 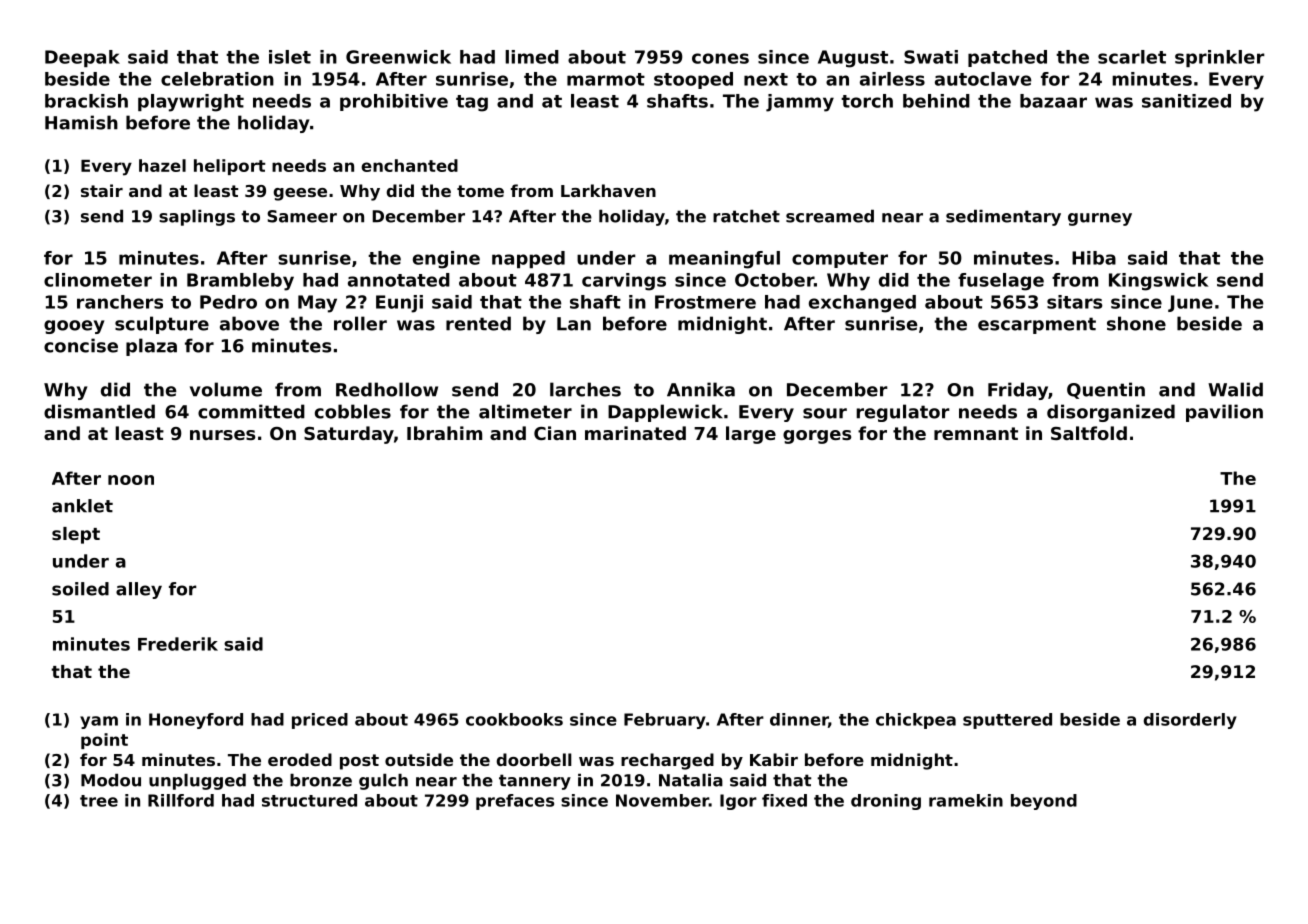 What do you see at coordinates (444, 433) in the image?
I see `Ibrahim` at bounding box center [444, 433].
